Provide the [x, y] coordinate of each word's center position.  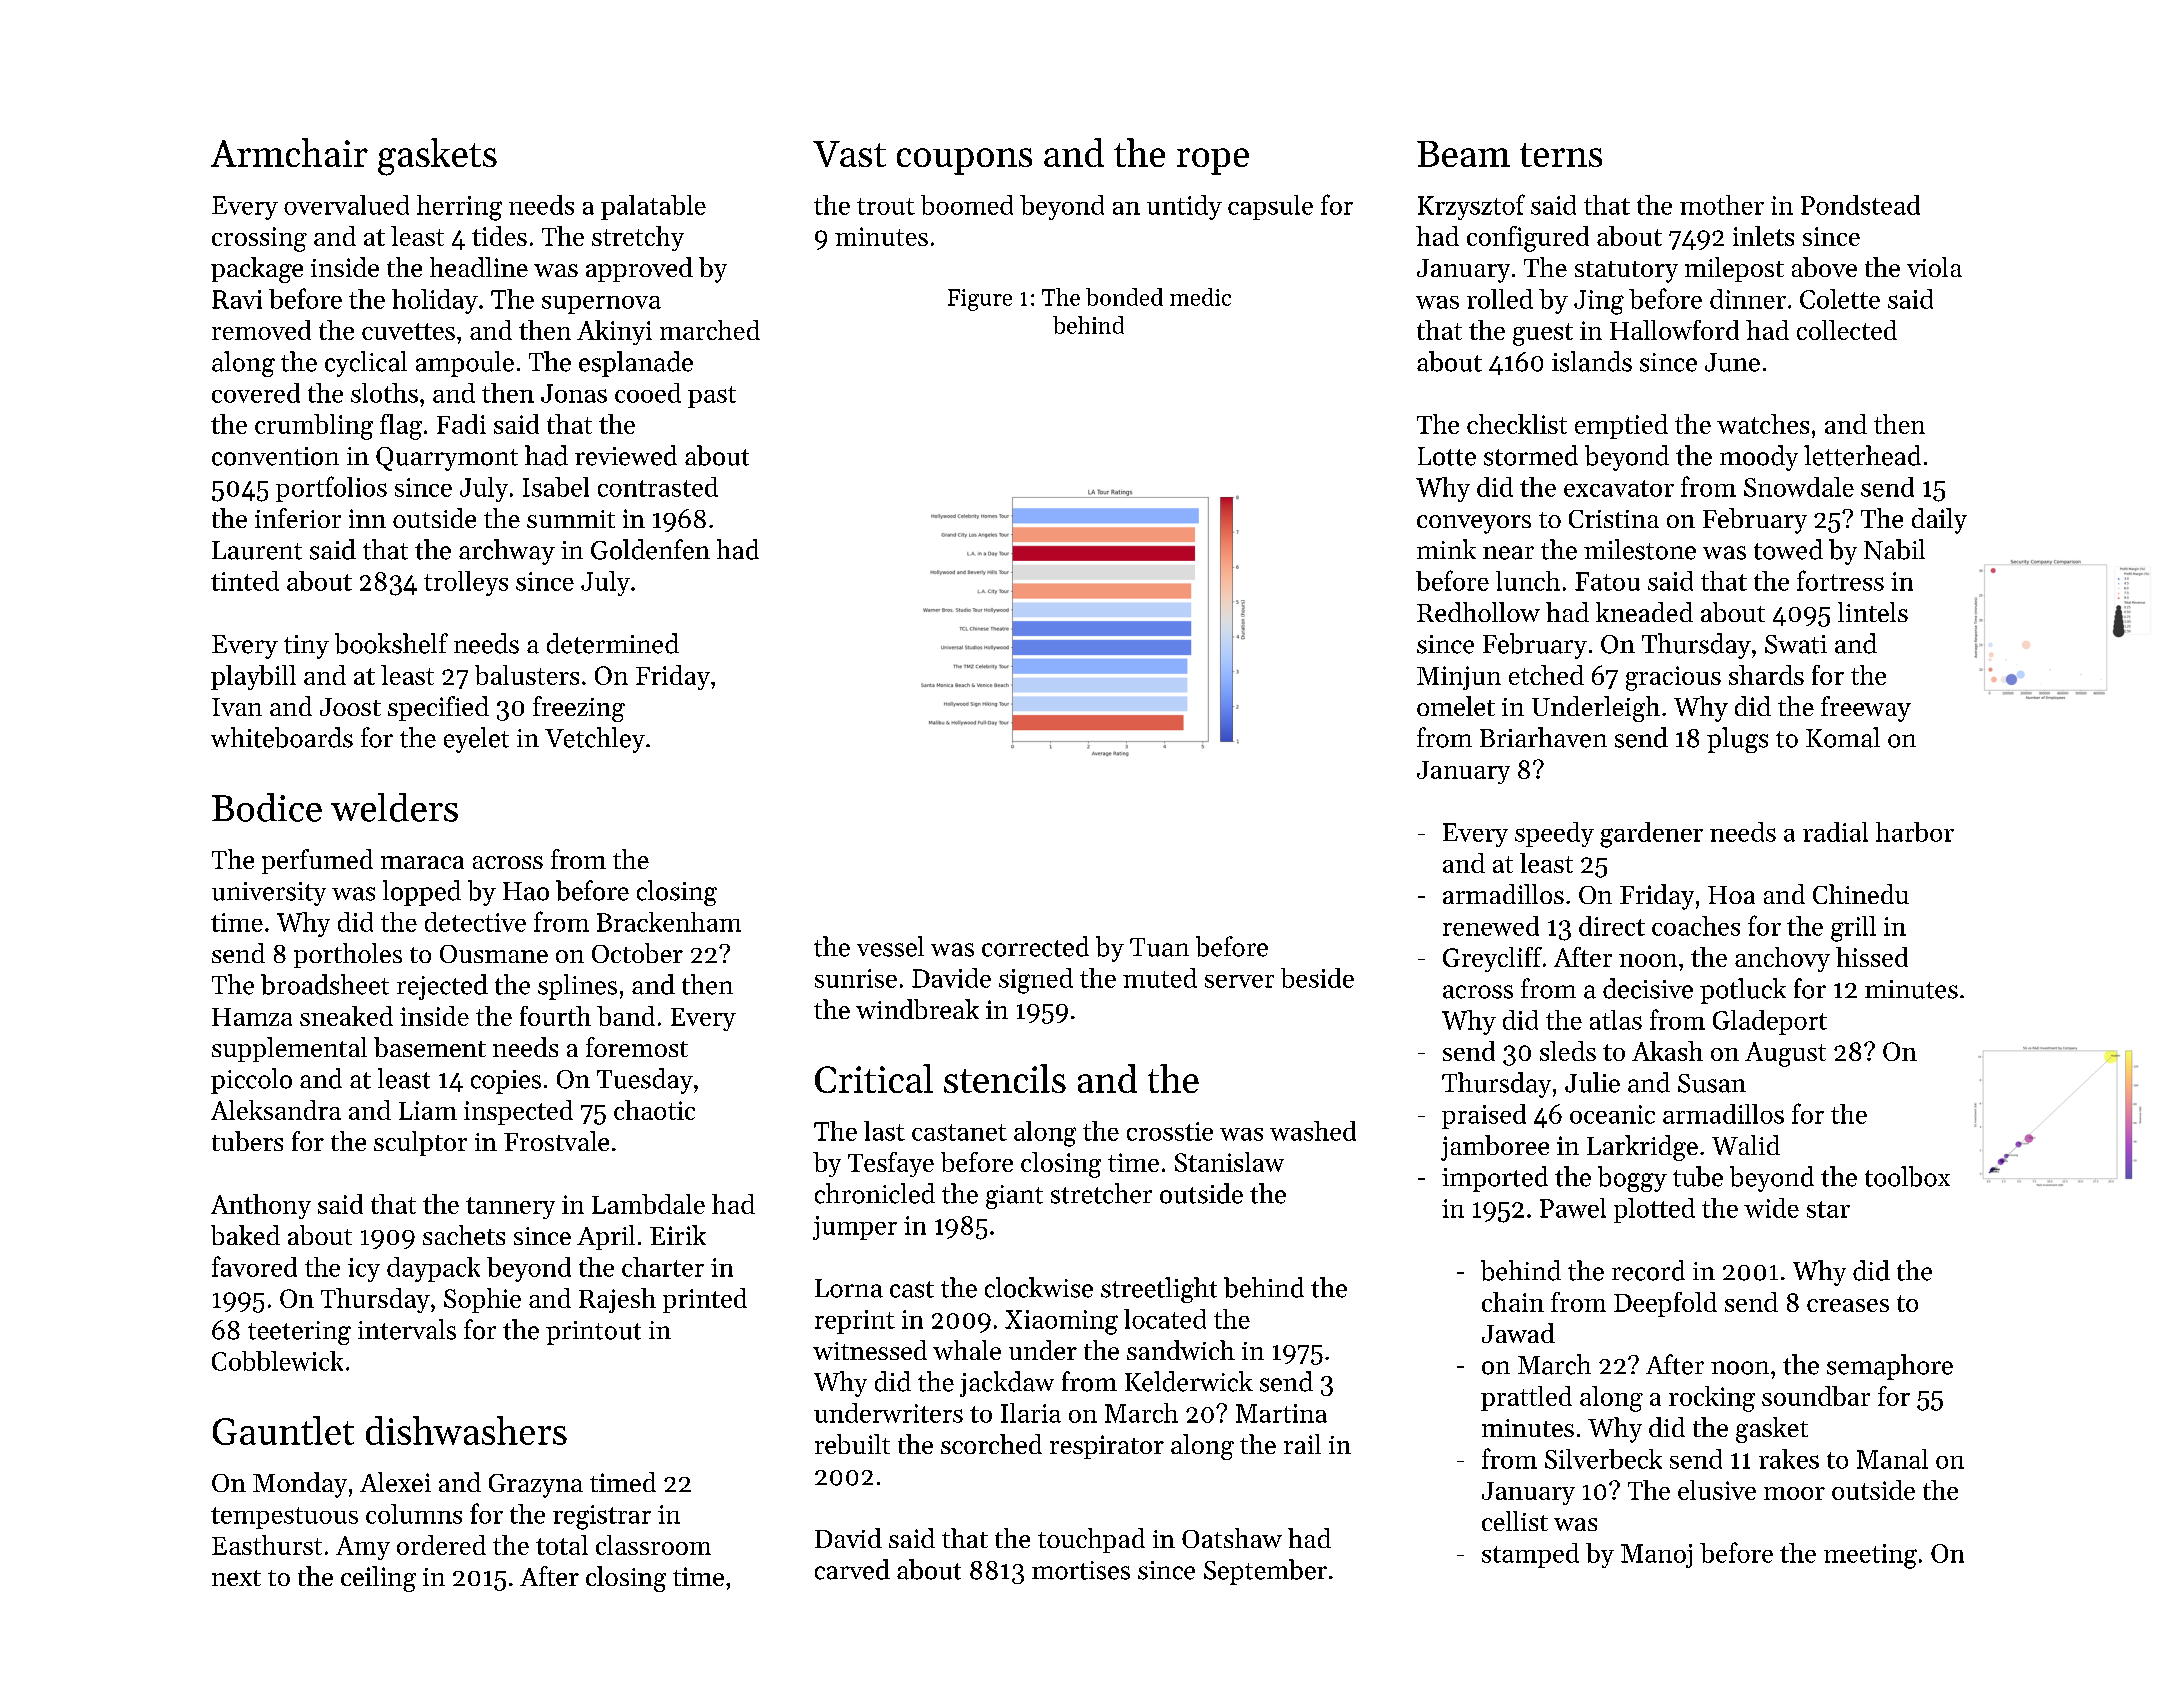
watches [1763, 424]
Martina [1281, 1413]
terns [1561, 155]
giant [1014, 1197]
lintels [1873, 612]
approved [639, 269]
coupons [964, 161]
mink [1446, 549]
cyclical [366, 364]
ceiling [378, 1579]
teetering [299, 1333]
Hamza [252, 1017]
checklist [1517, 424]
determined [613, 643]
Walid [1746, 1145]
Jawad [1518, 1333]
